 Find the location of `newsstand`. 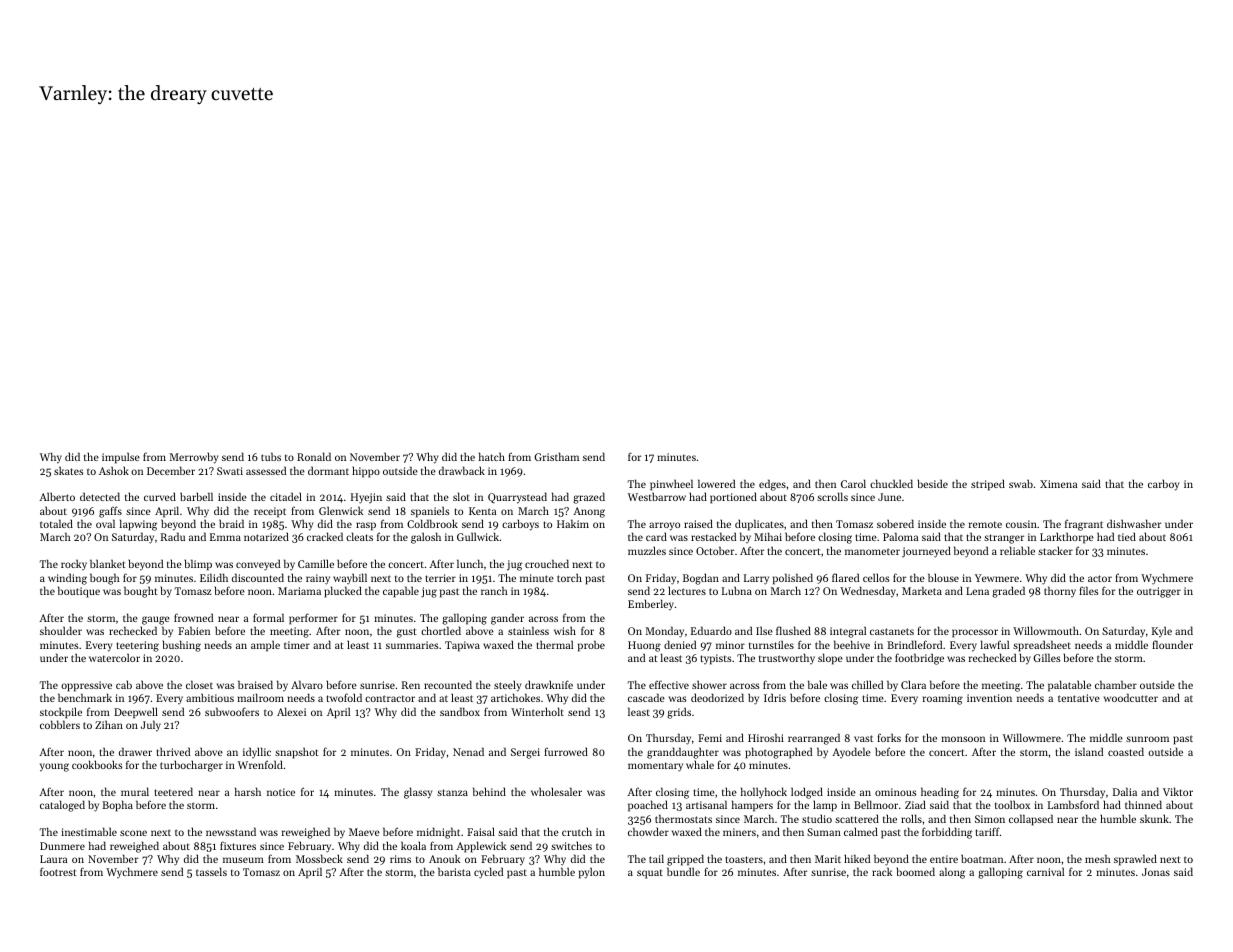

newsstand is located at coordinates (231, 831).
